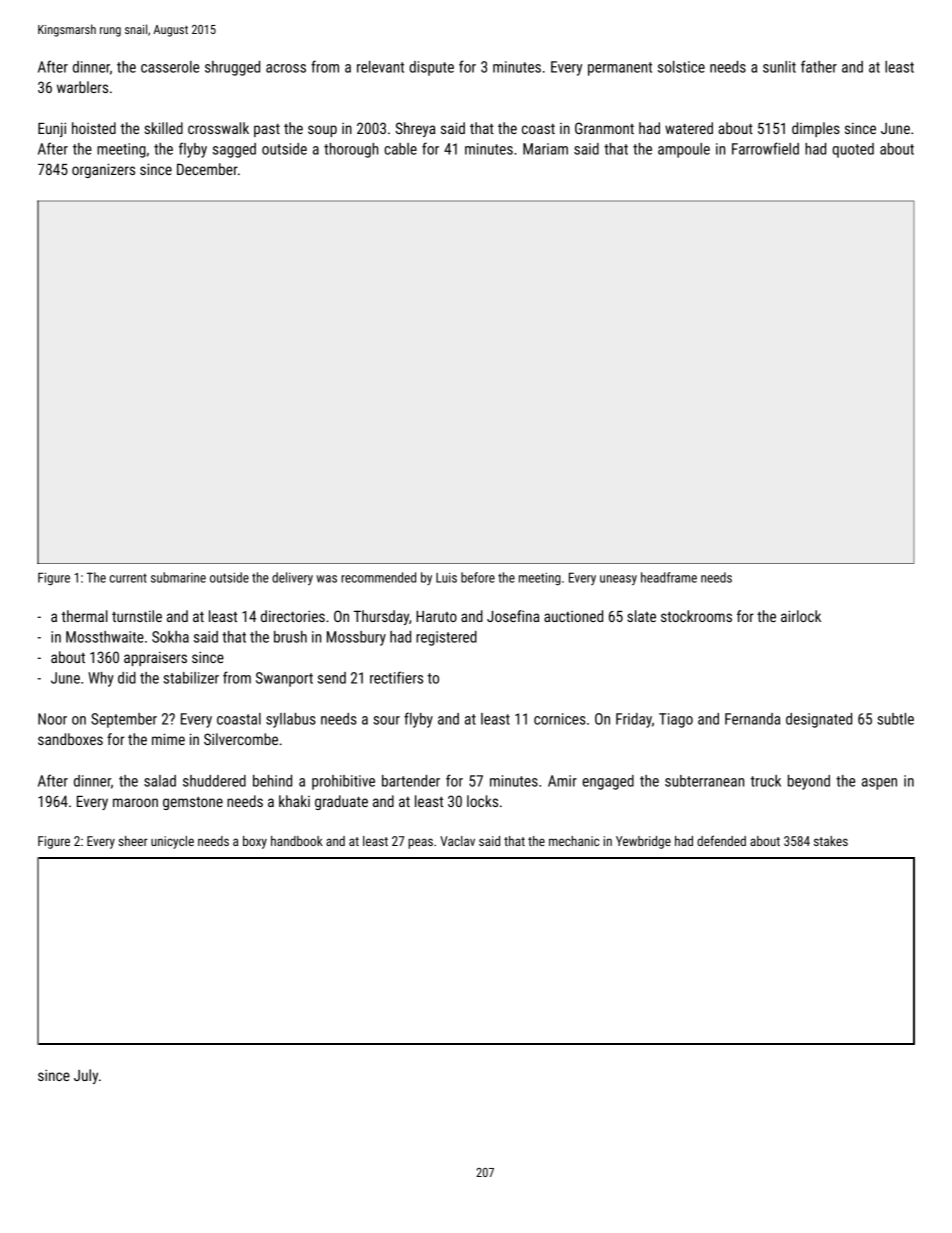 This screenshot has height=1233, width=952. I want to click on quoted, so click(853, 150).
